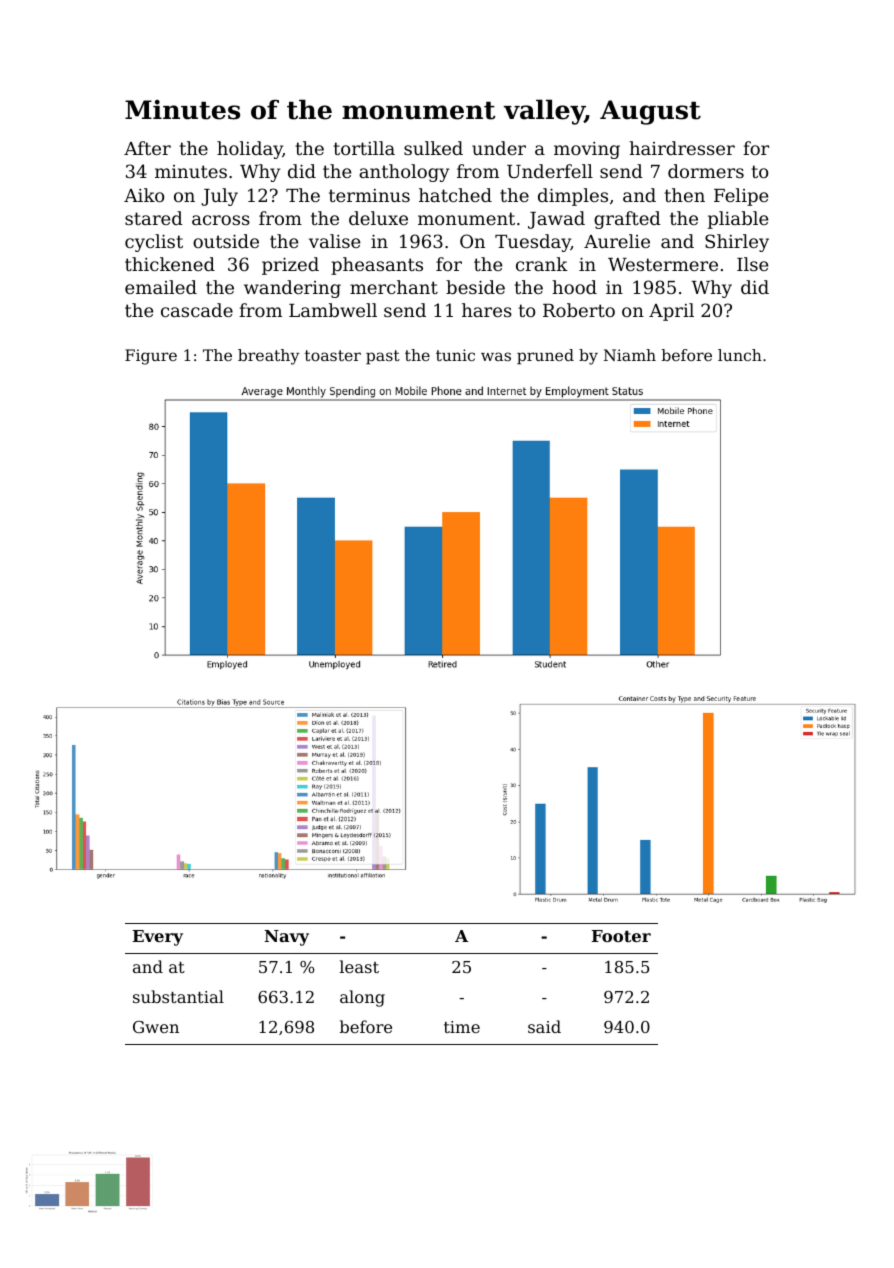 The width and height of the screenshot is (894, 1268). What do you see at coordinates (364, 148) in the screenshot?
I see `tortilla` at bounding box center [364, 148].
